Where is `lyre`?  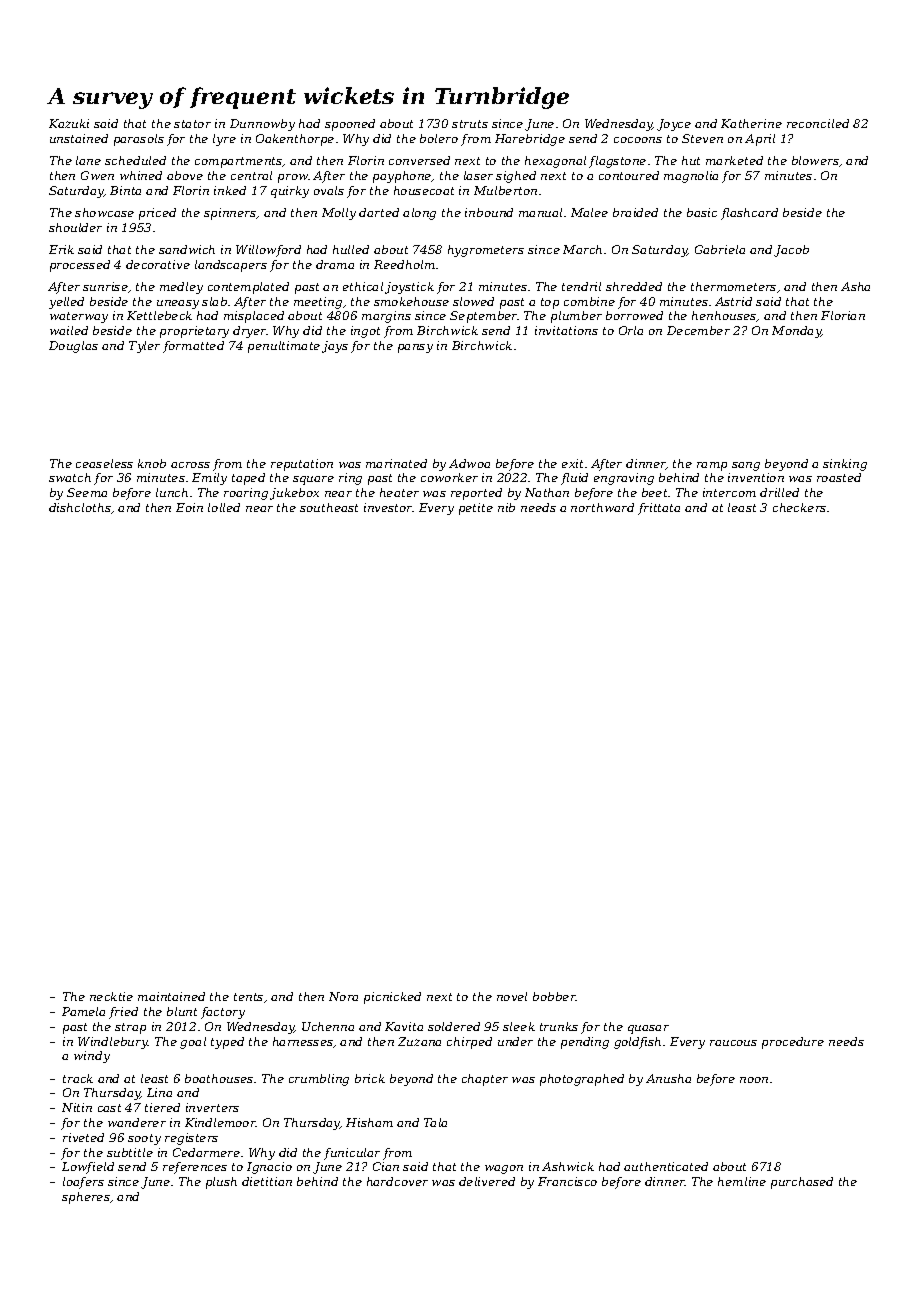
lyre is located at coordinates (224, 140).
